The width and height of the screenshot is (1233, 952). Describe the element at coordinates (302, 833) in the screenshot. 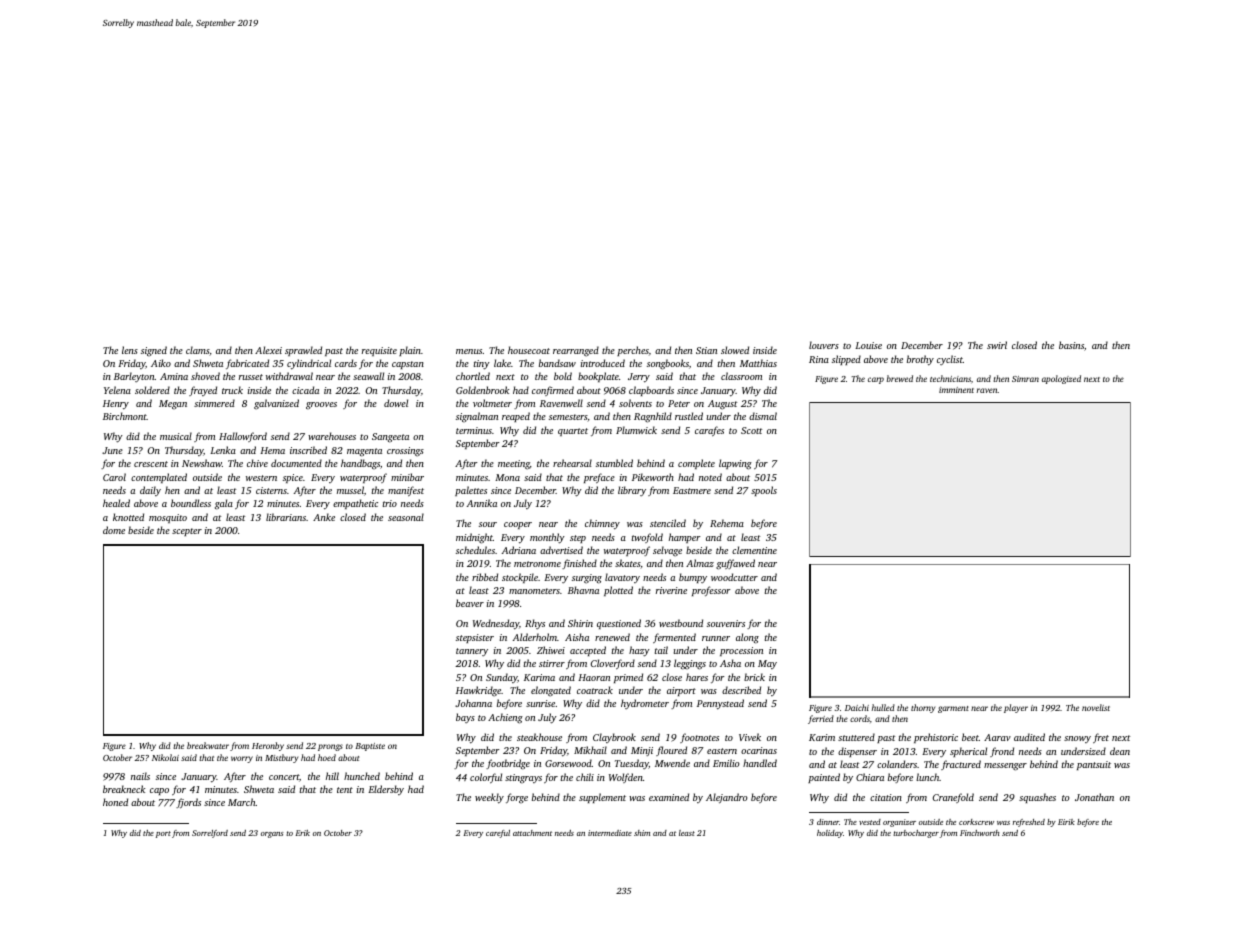

I see `Erik` at that location.
